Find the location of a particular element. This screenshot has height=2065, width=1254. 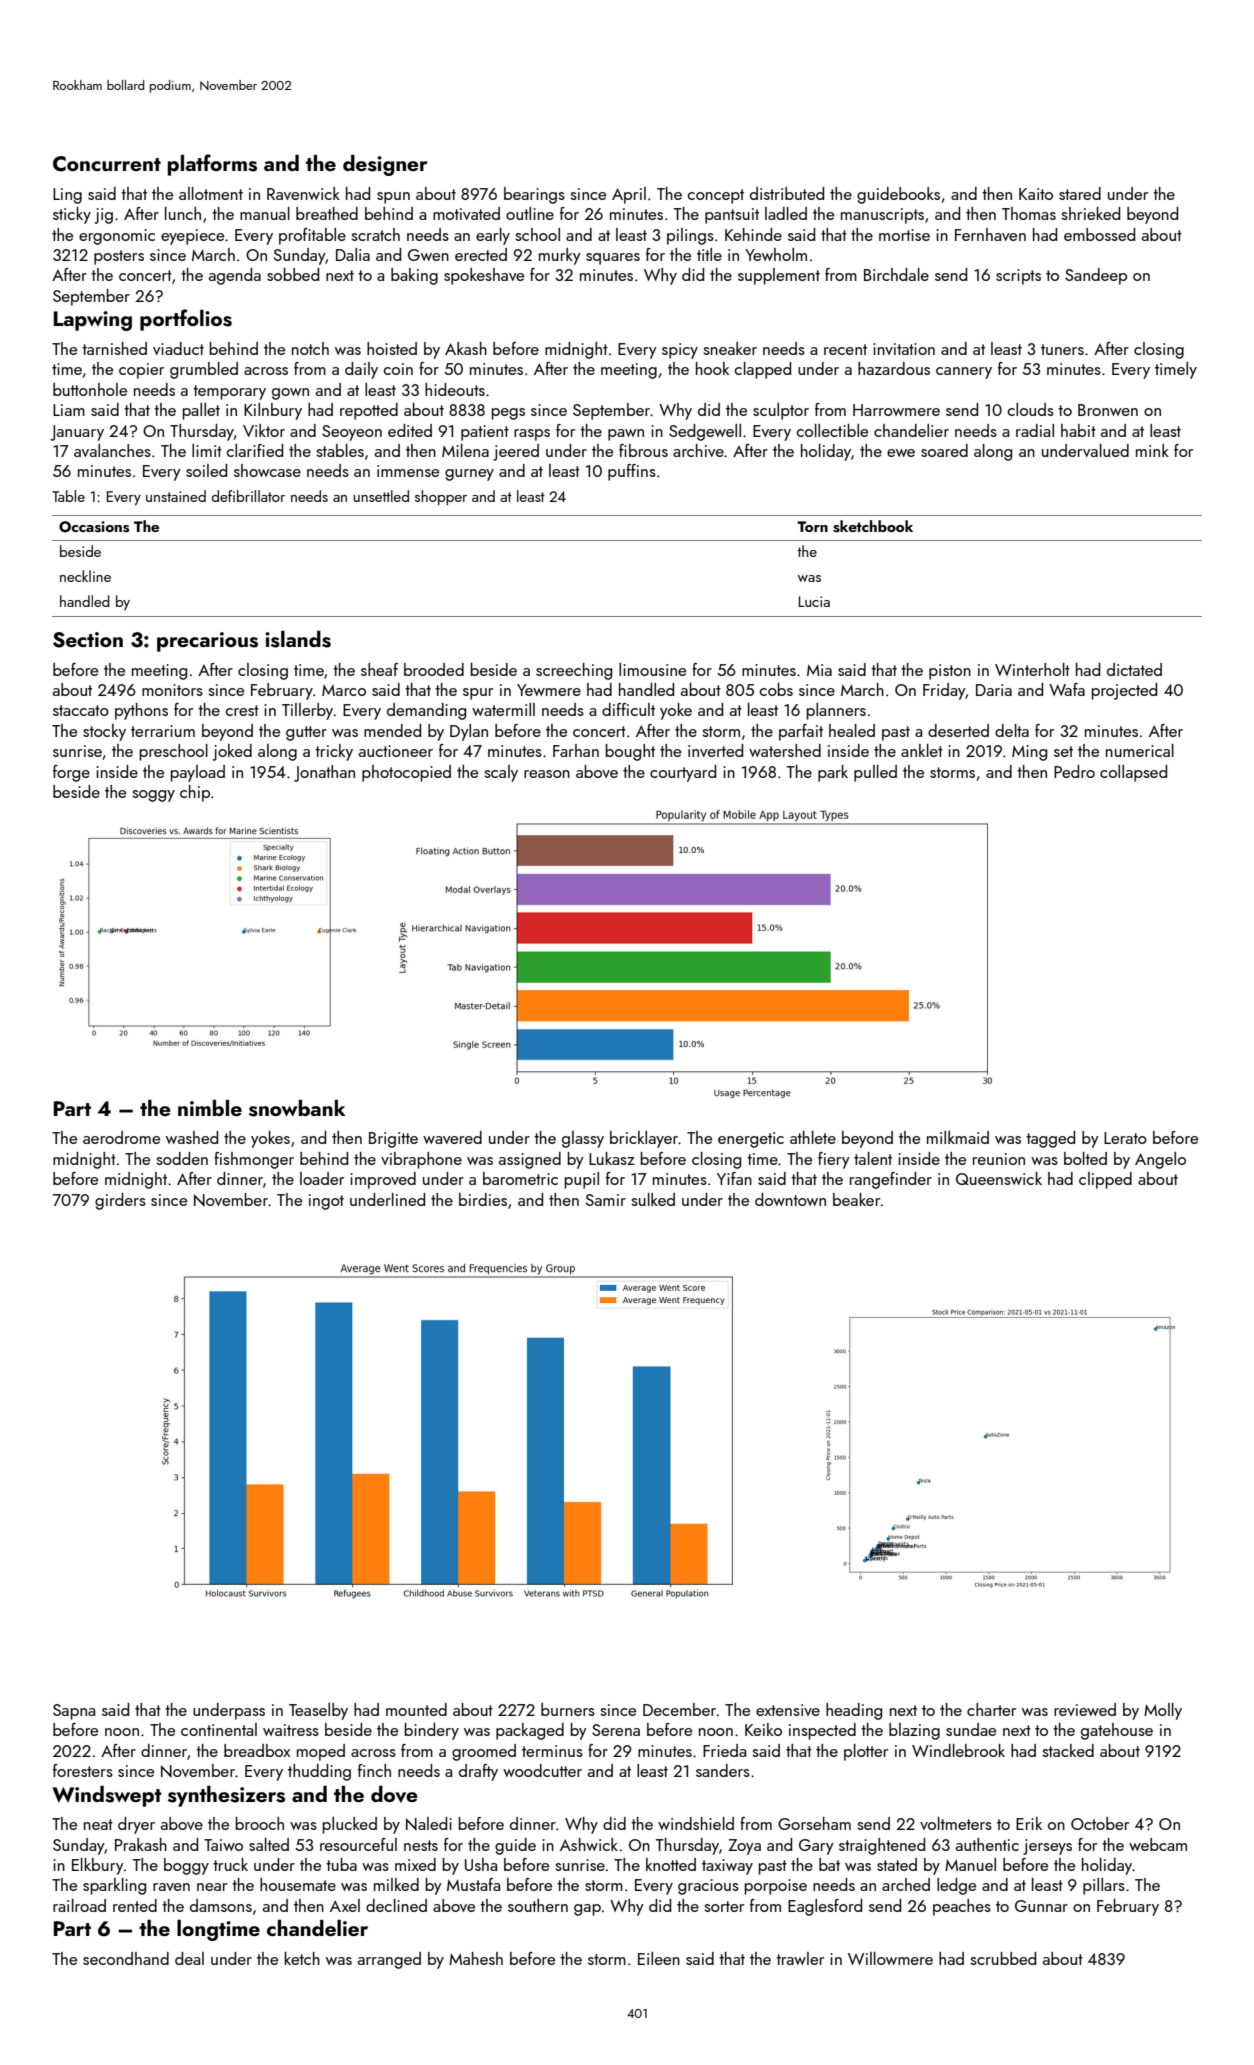

wavered is located at coordinates (452, 1137).
